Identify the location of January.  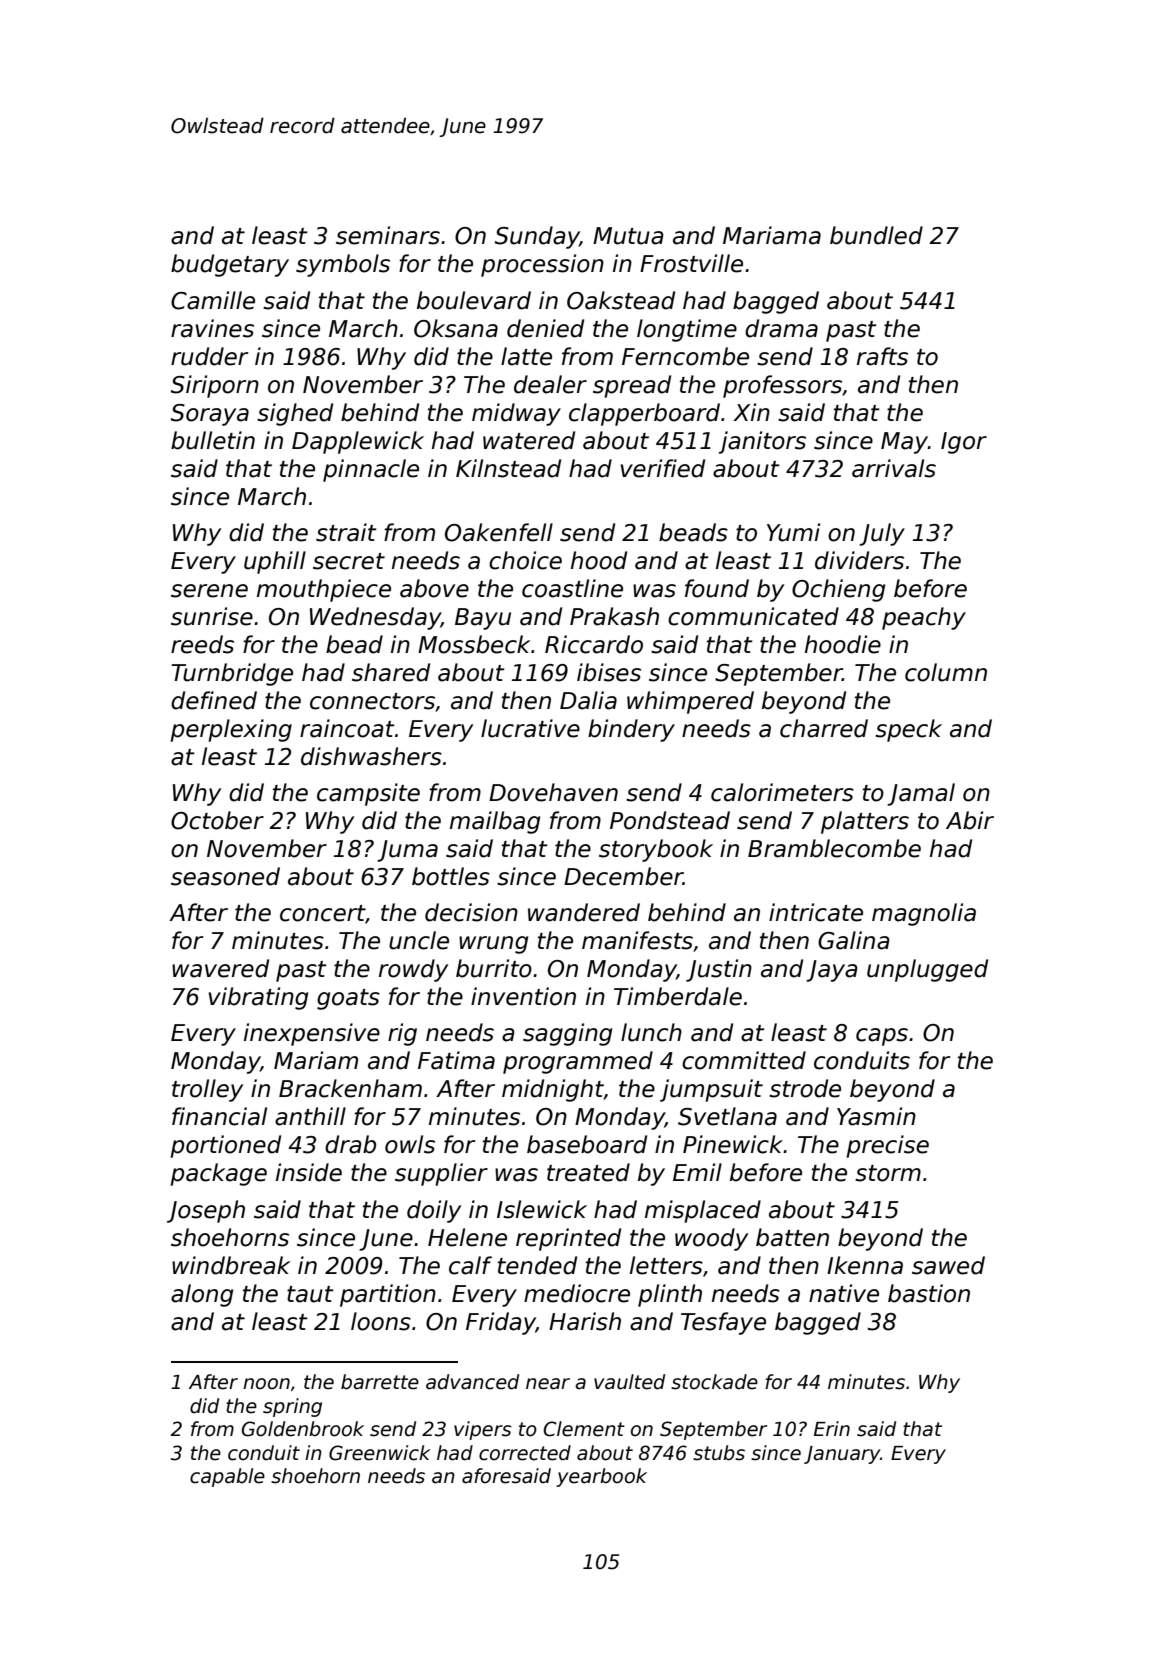
(842, 1455).
